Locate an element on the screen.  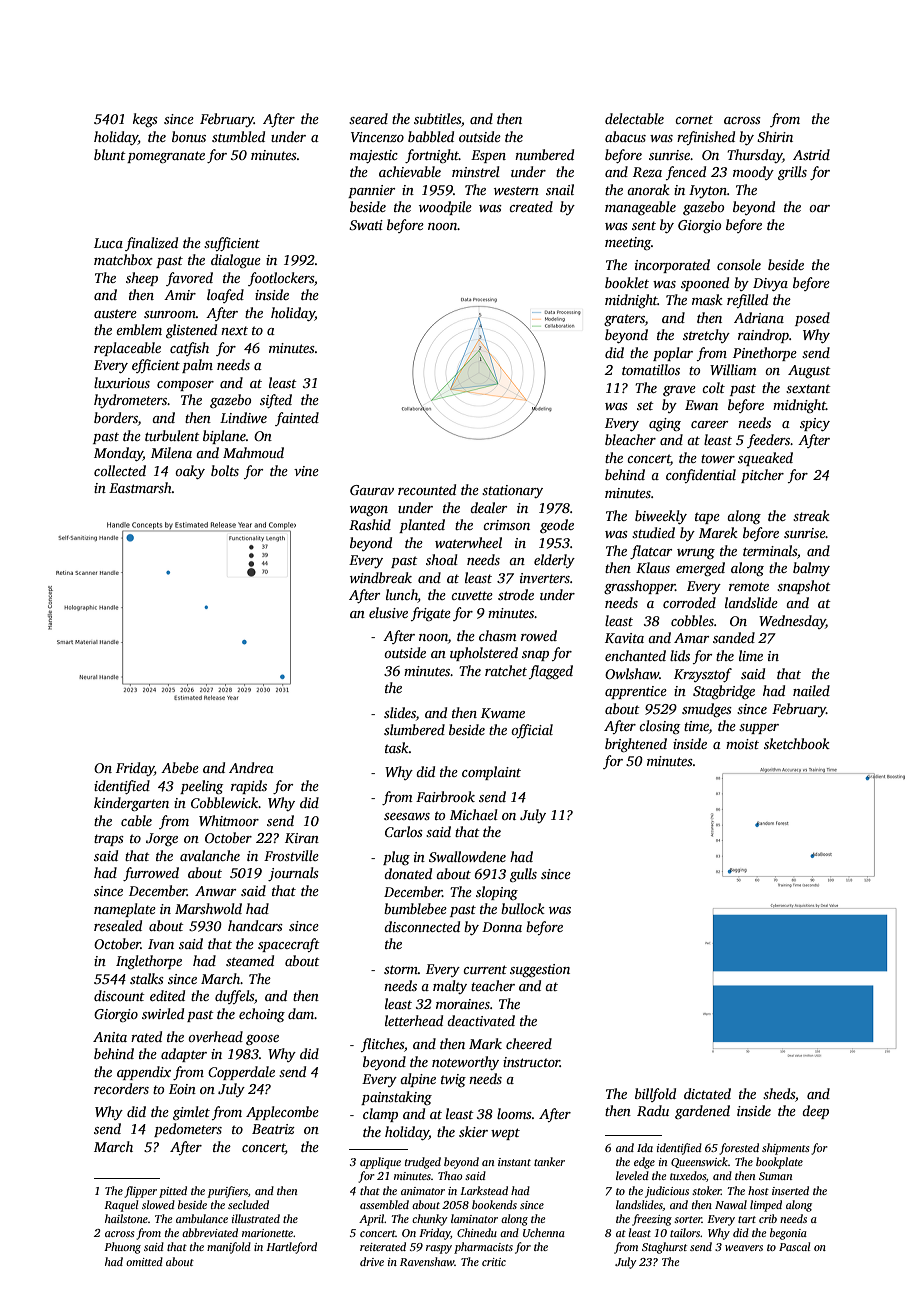
sunroom is located at coordinates (170, 314).
